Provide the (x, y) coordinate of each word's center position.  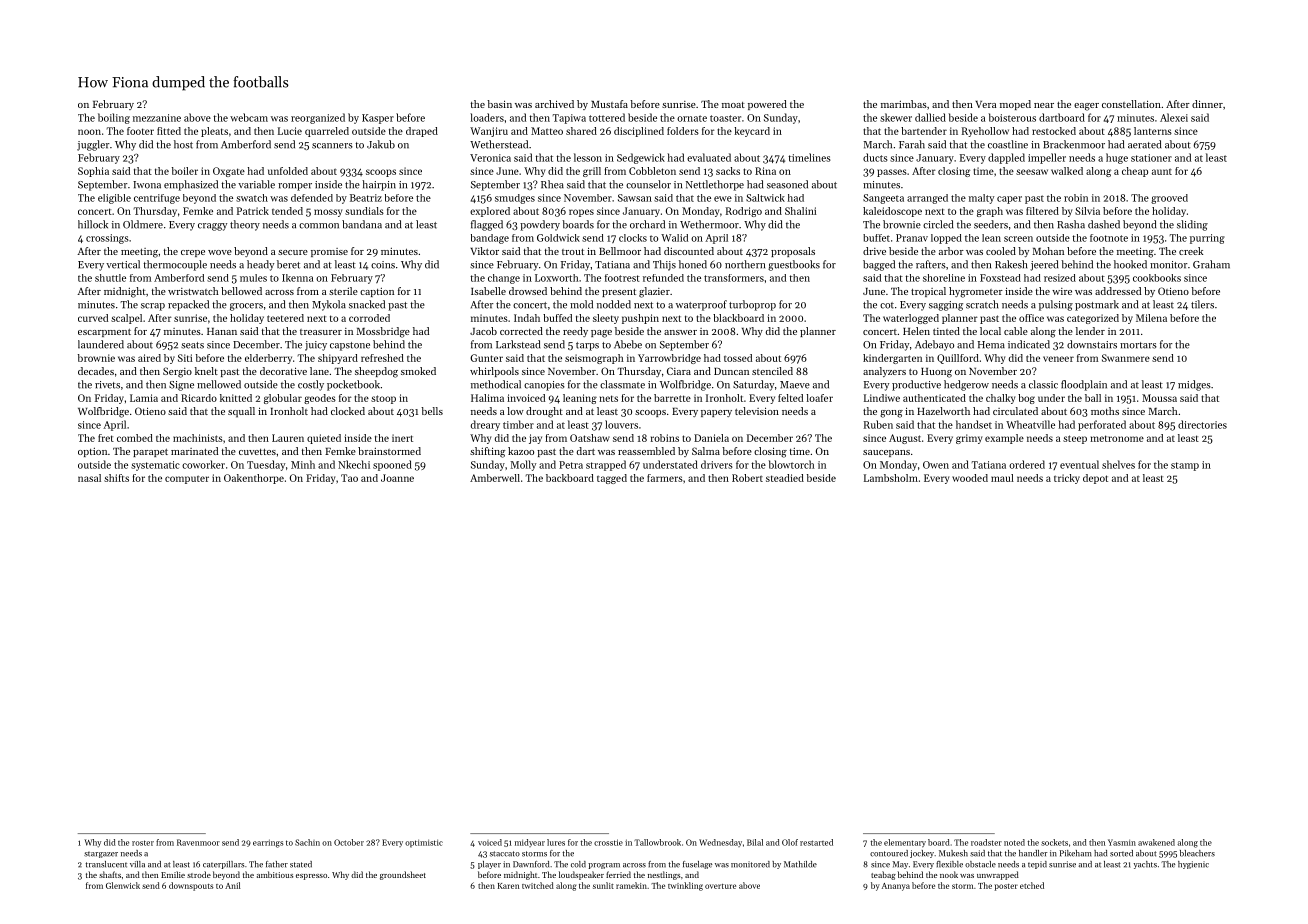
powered (767, 105)
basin (499, 104)
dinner (1207, 104)
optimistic (424, 843)
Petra (571, 465)
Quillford (958, 359)
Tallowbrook (657, 842)
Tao (349, 478)
